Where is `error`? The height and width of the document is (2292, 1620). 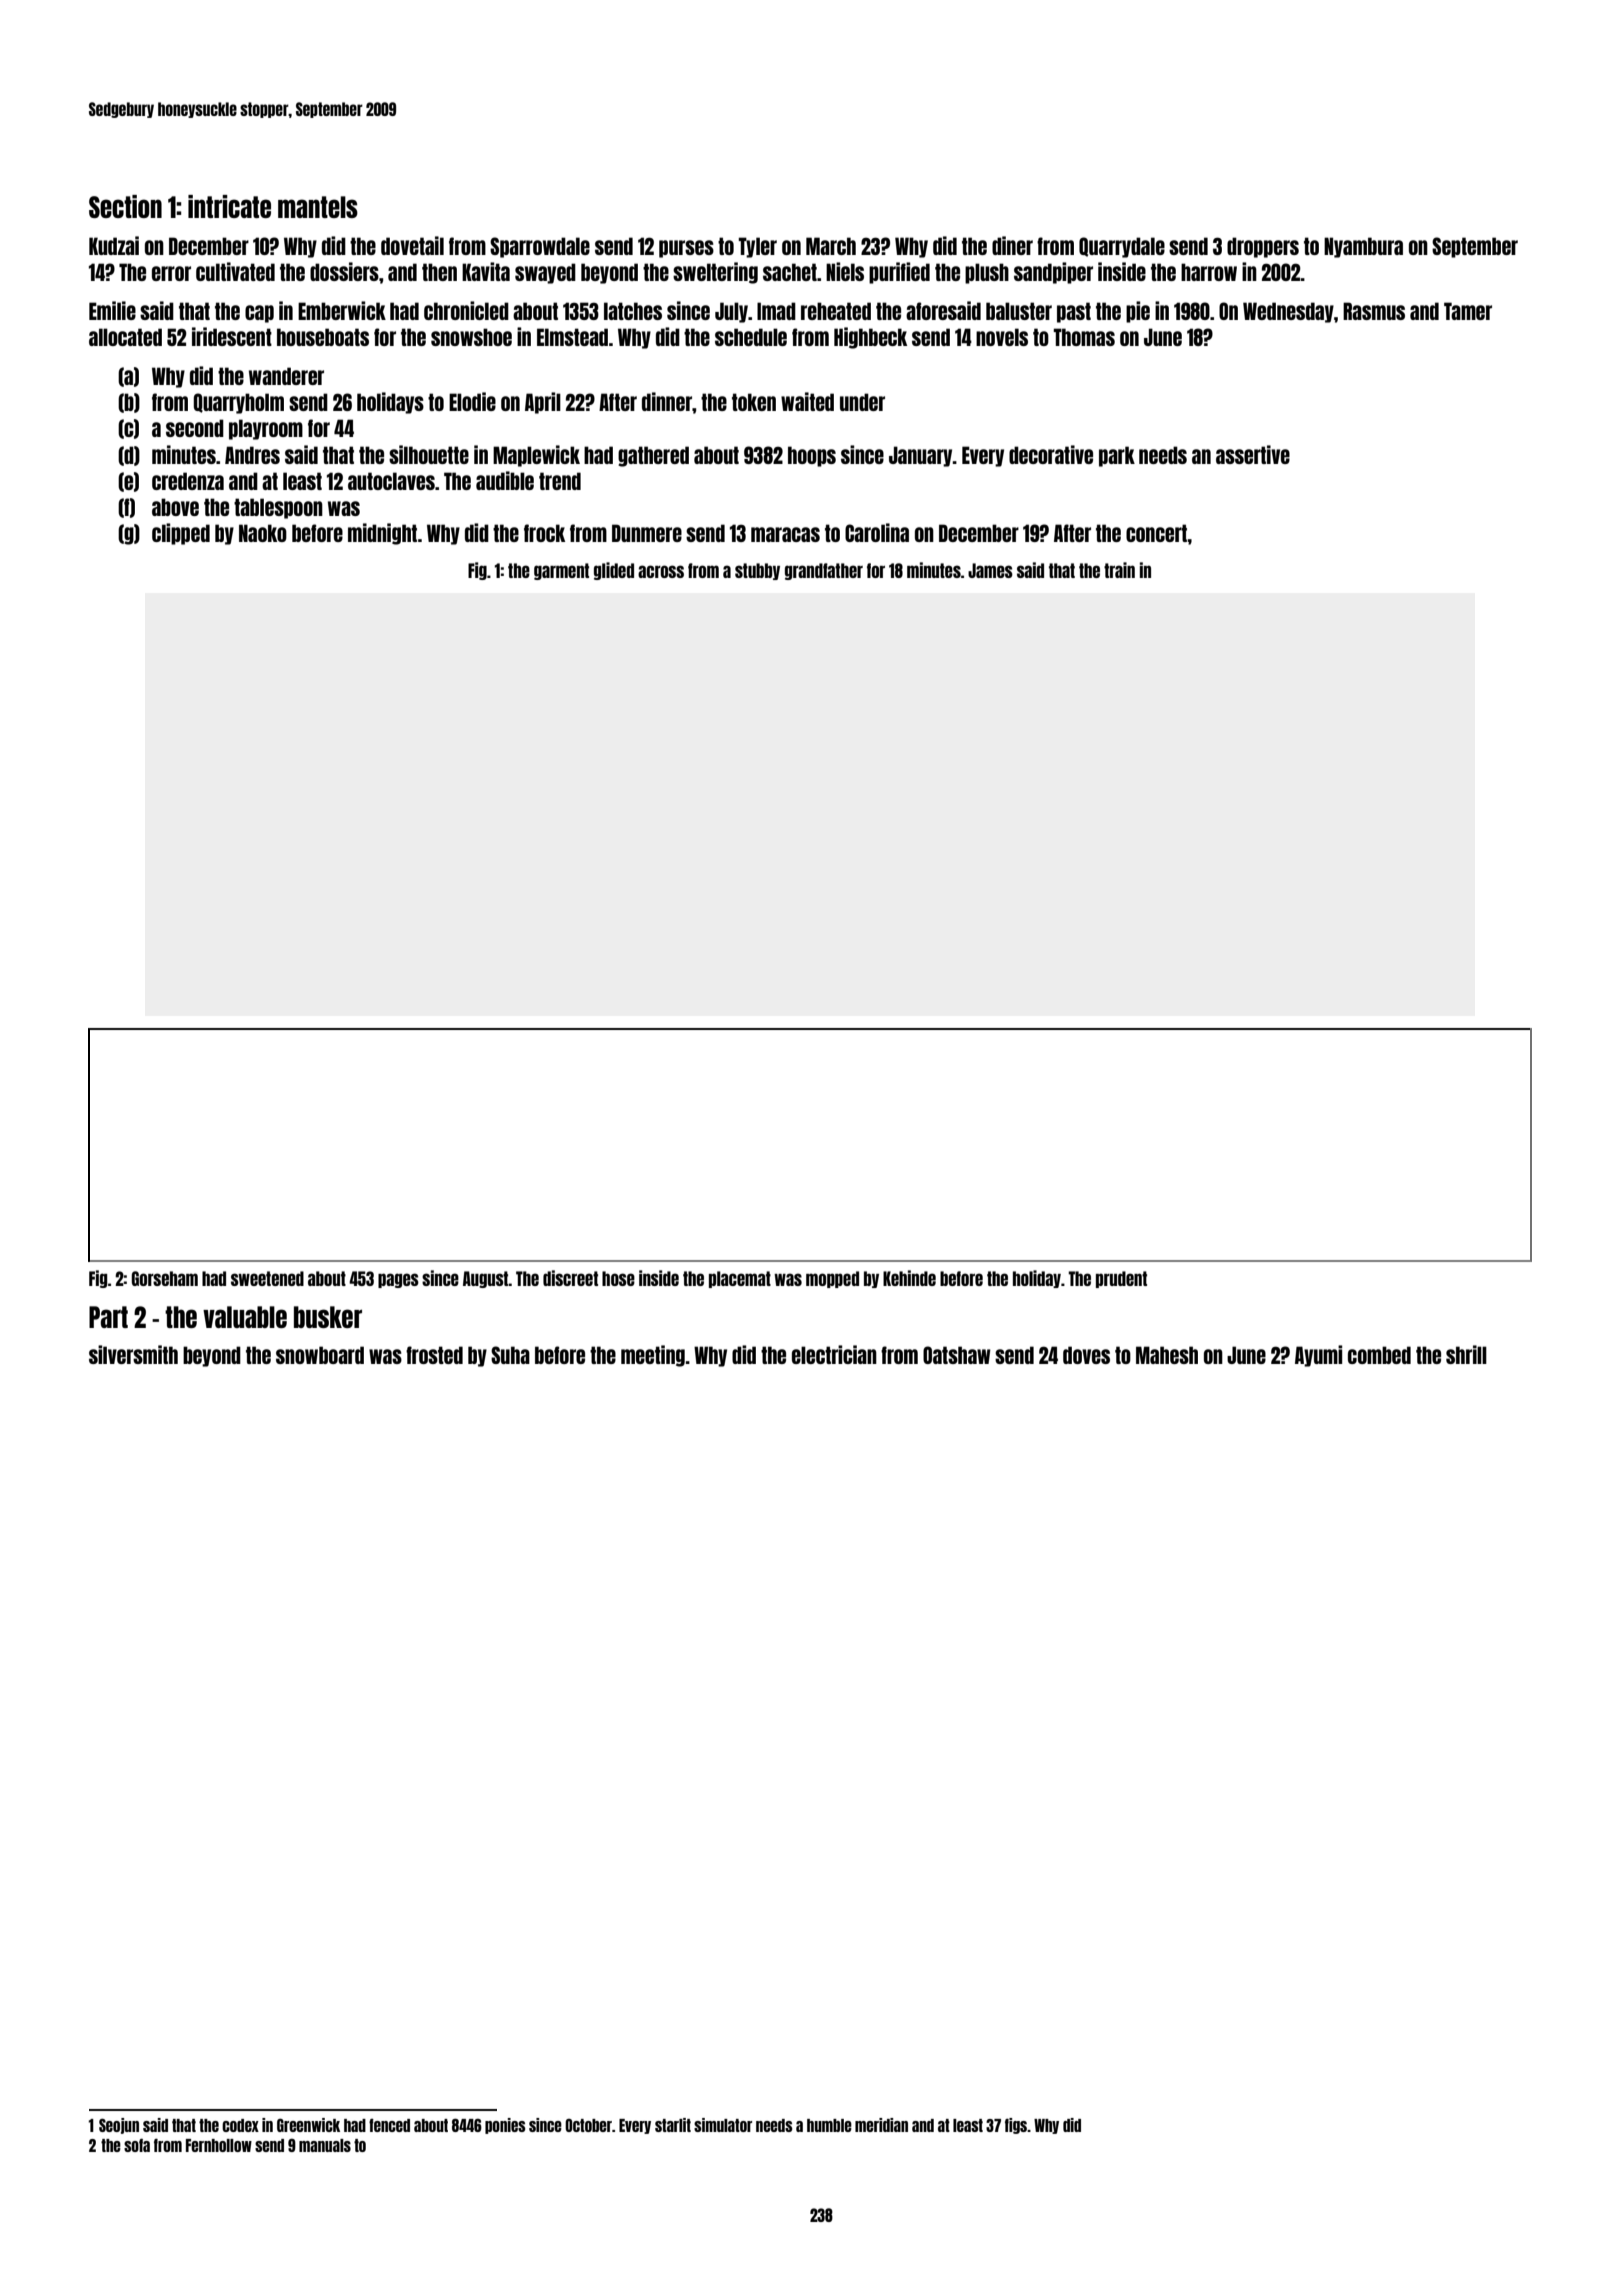
error is located at coordinates (171, 273).
